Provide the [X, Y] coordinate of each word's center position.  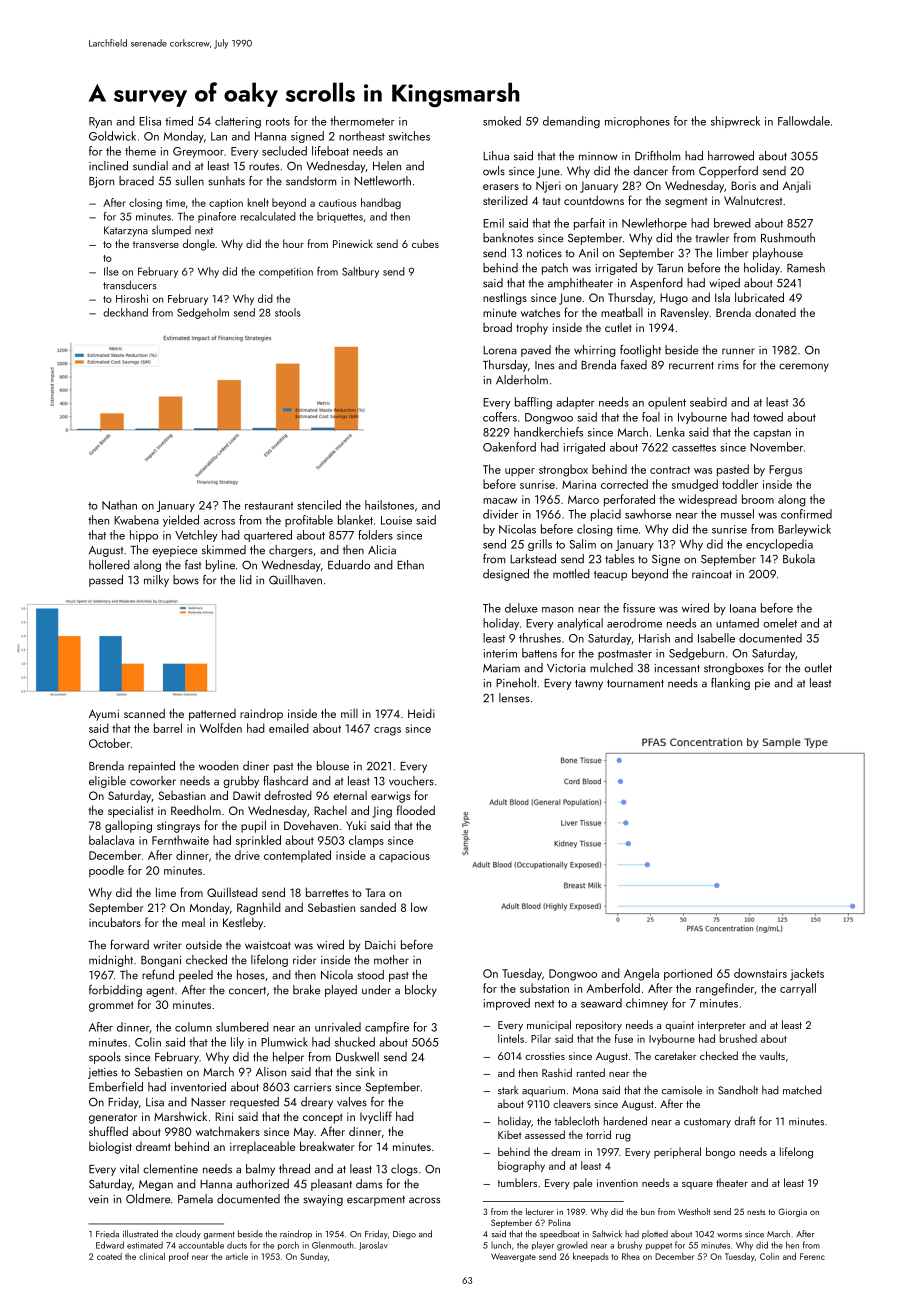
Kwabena [136, 520]
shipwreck [735, 122]
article [237, 1256]
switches [409, 136]
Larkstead [533, 559]
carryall [798, 989]
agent [160, 992]
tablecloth [577, 1121]
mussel [737, 514]
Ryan [100, 122]
